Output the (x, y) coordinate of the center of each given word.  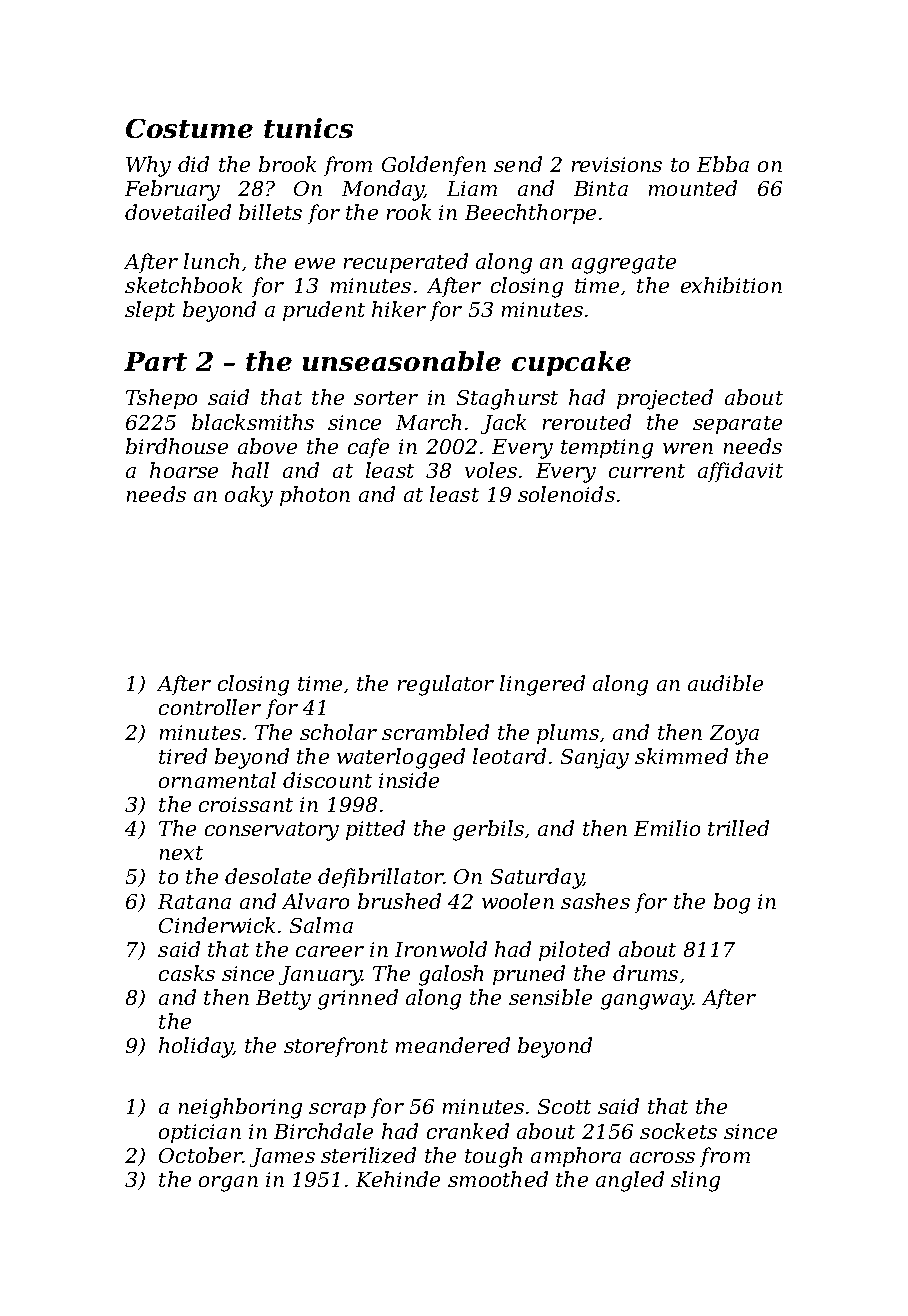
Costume (189, 128)
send (518, 164)
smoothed (498, 1179)
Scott (564, 1106)
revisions (617, 164)
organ (228, 1184)
